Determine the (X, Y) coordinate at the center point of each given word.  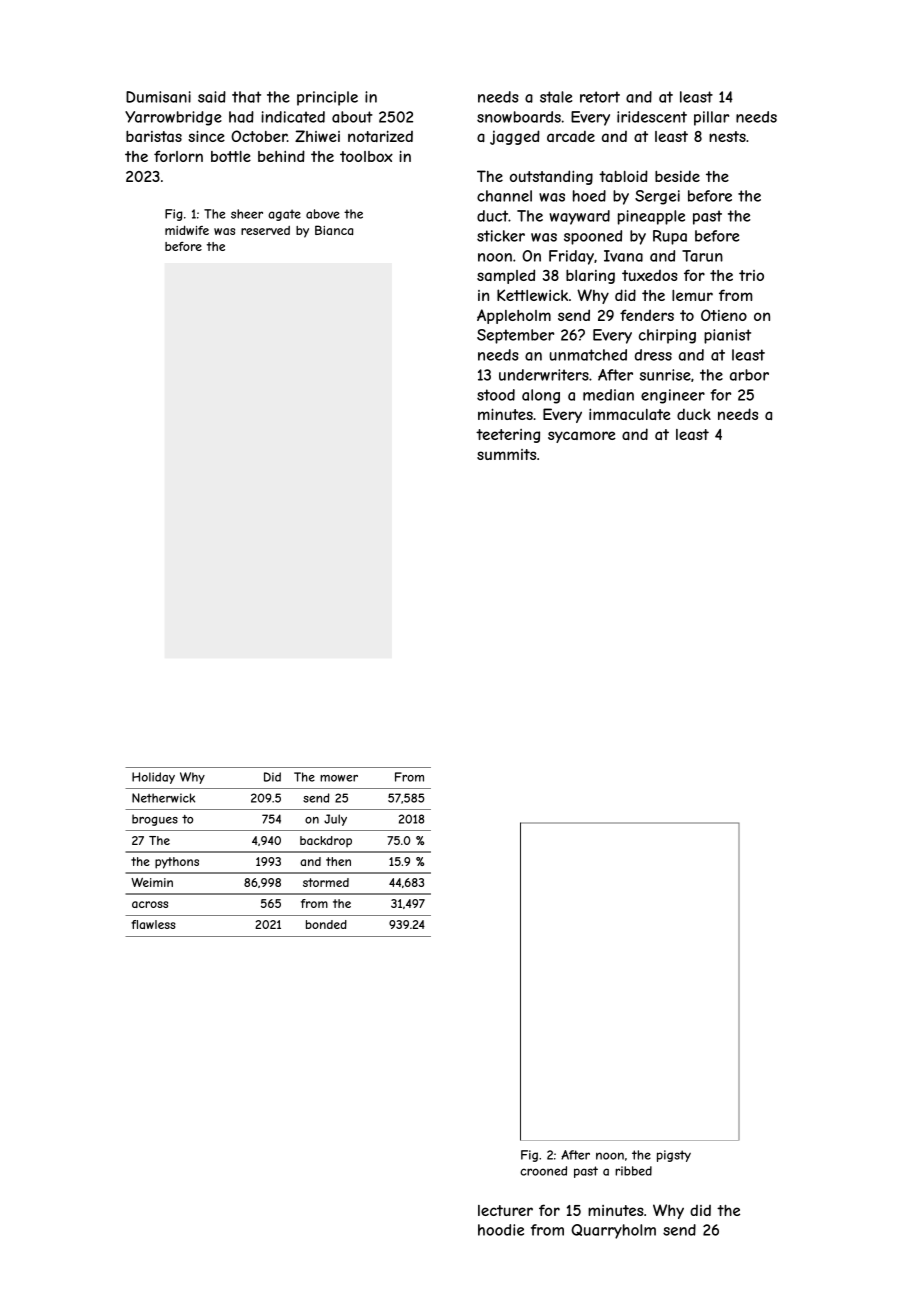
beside (677, 176)
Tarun (702, 256)
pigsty (674, 1156)
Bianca (334, 230)
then (338, 861)
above (323, 214)
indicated (293, 117)
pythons (177, 863)
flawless (153, 924)
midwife (187, 230)
